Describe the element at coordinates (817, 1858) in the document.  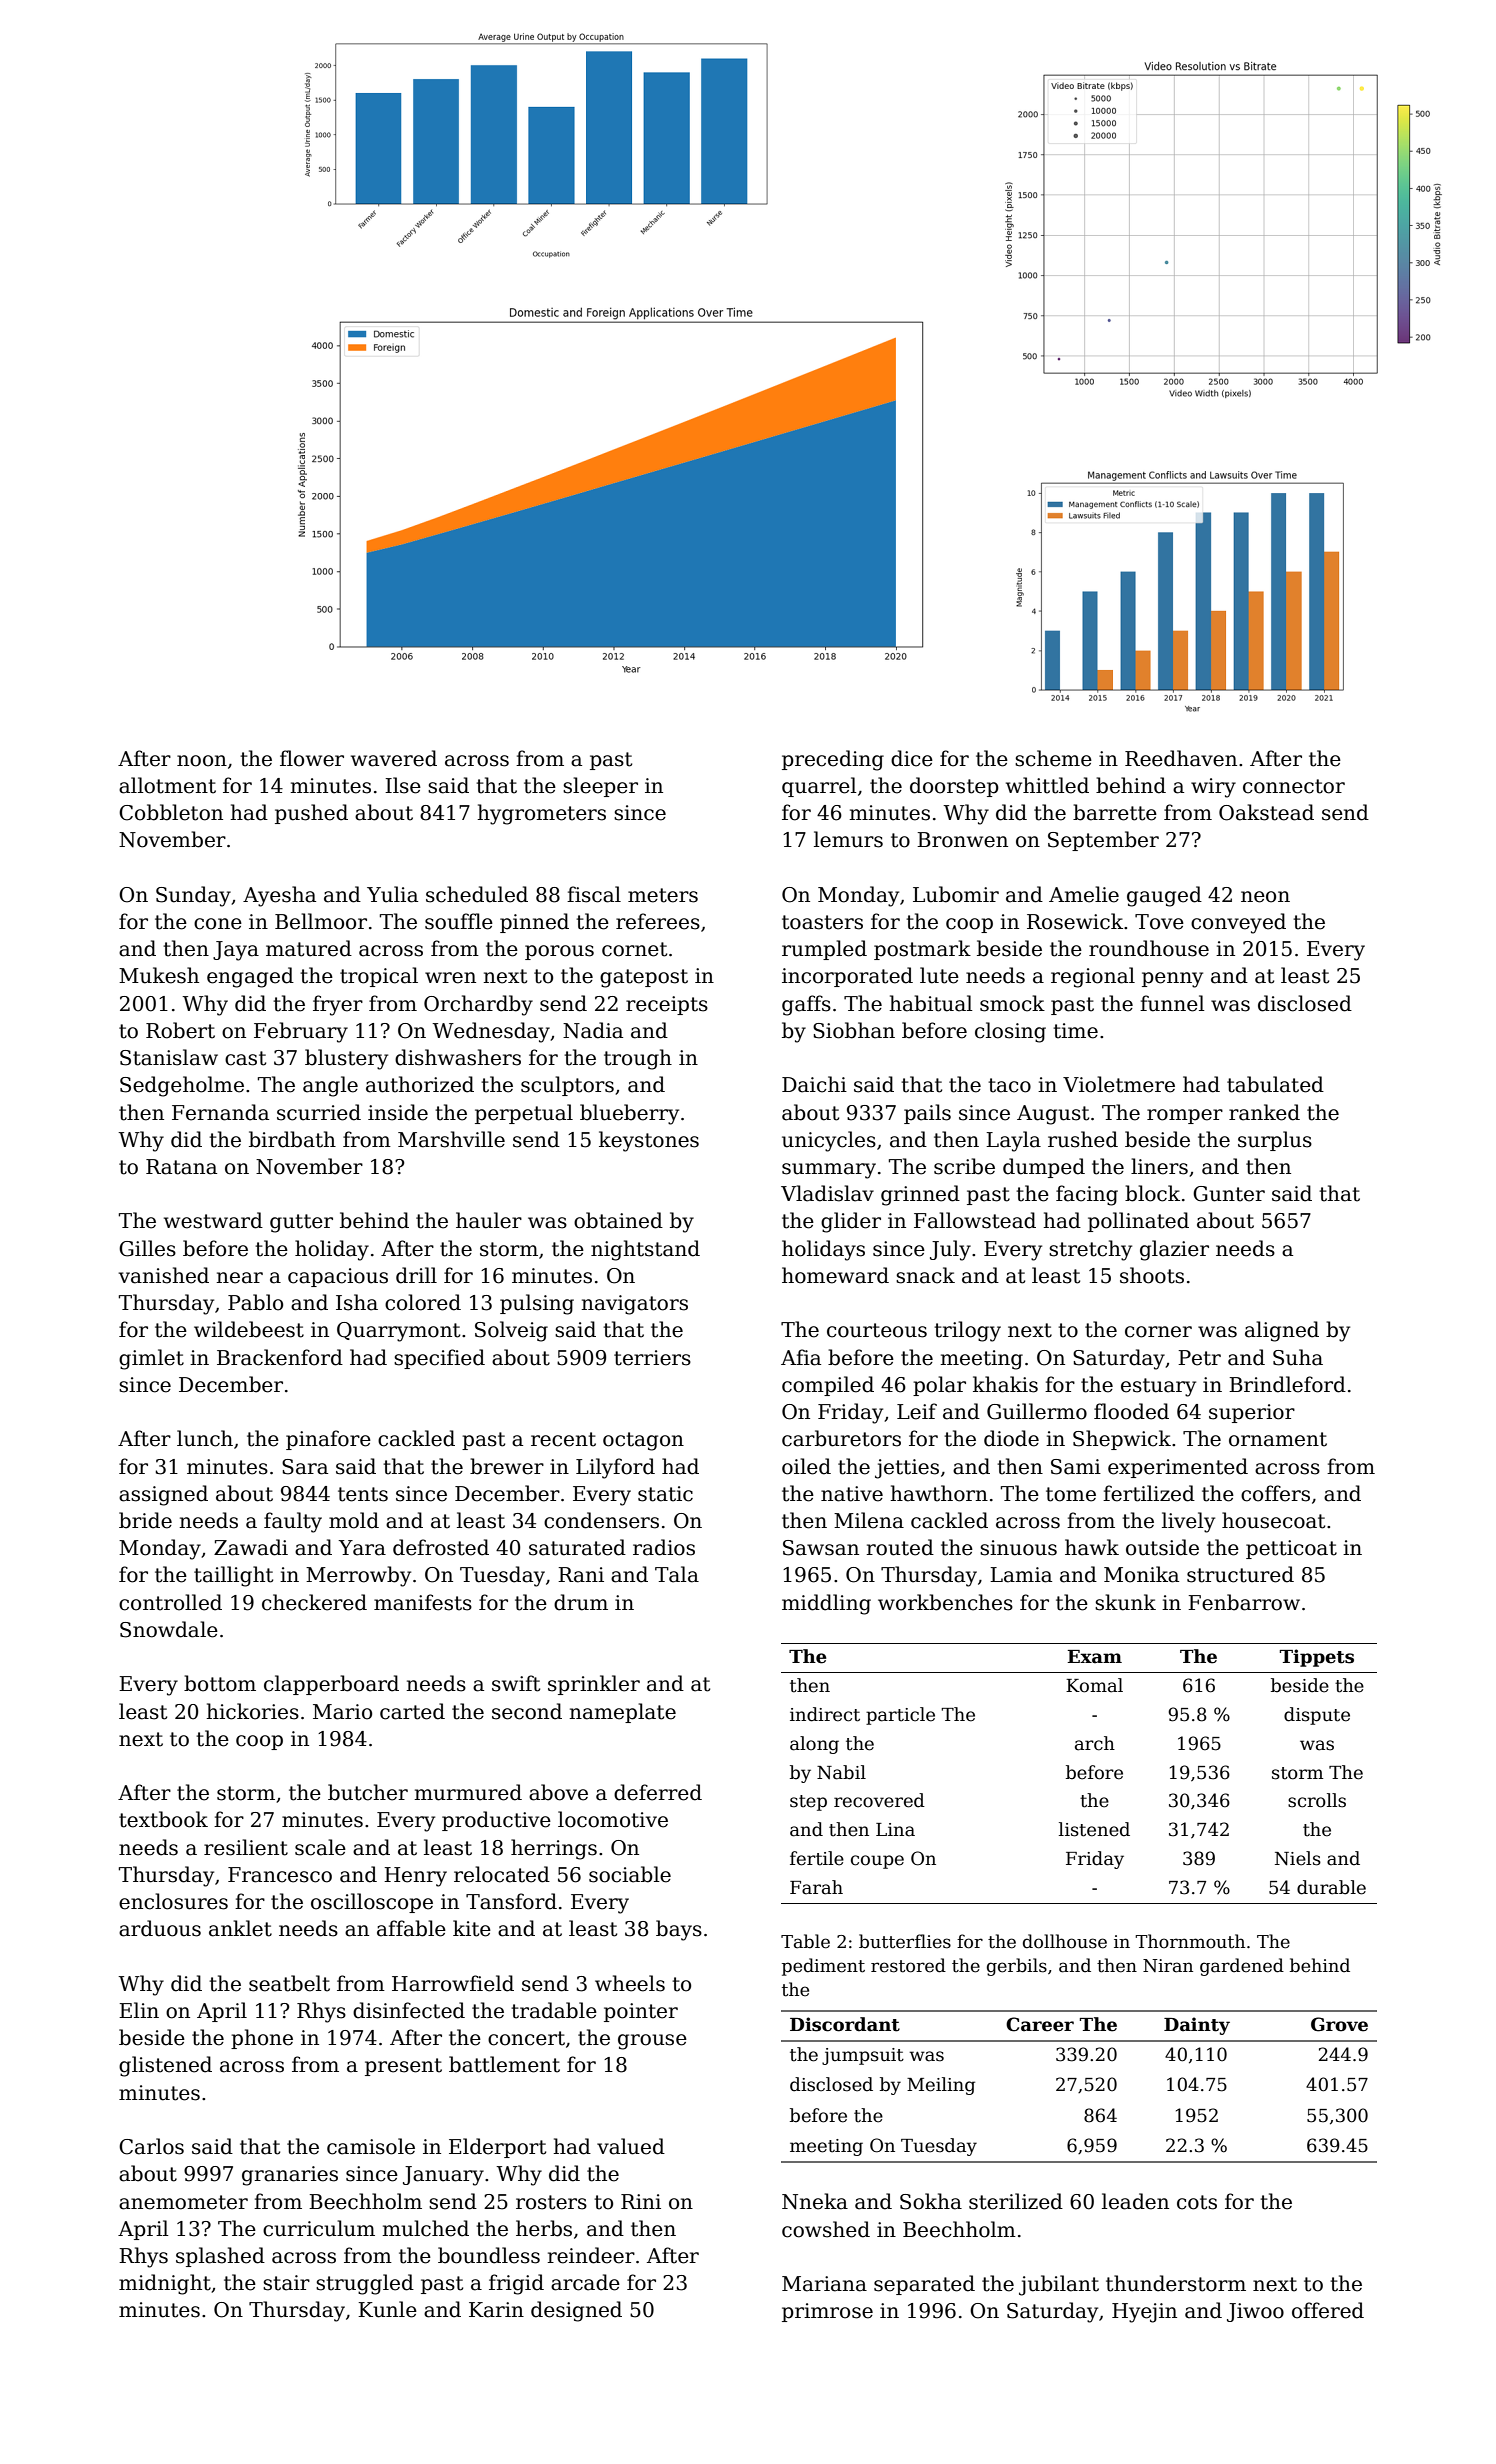
I see `fertile` at that location.
